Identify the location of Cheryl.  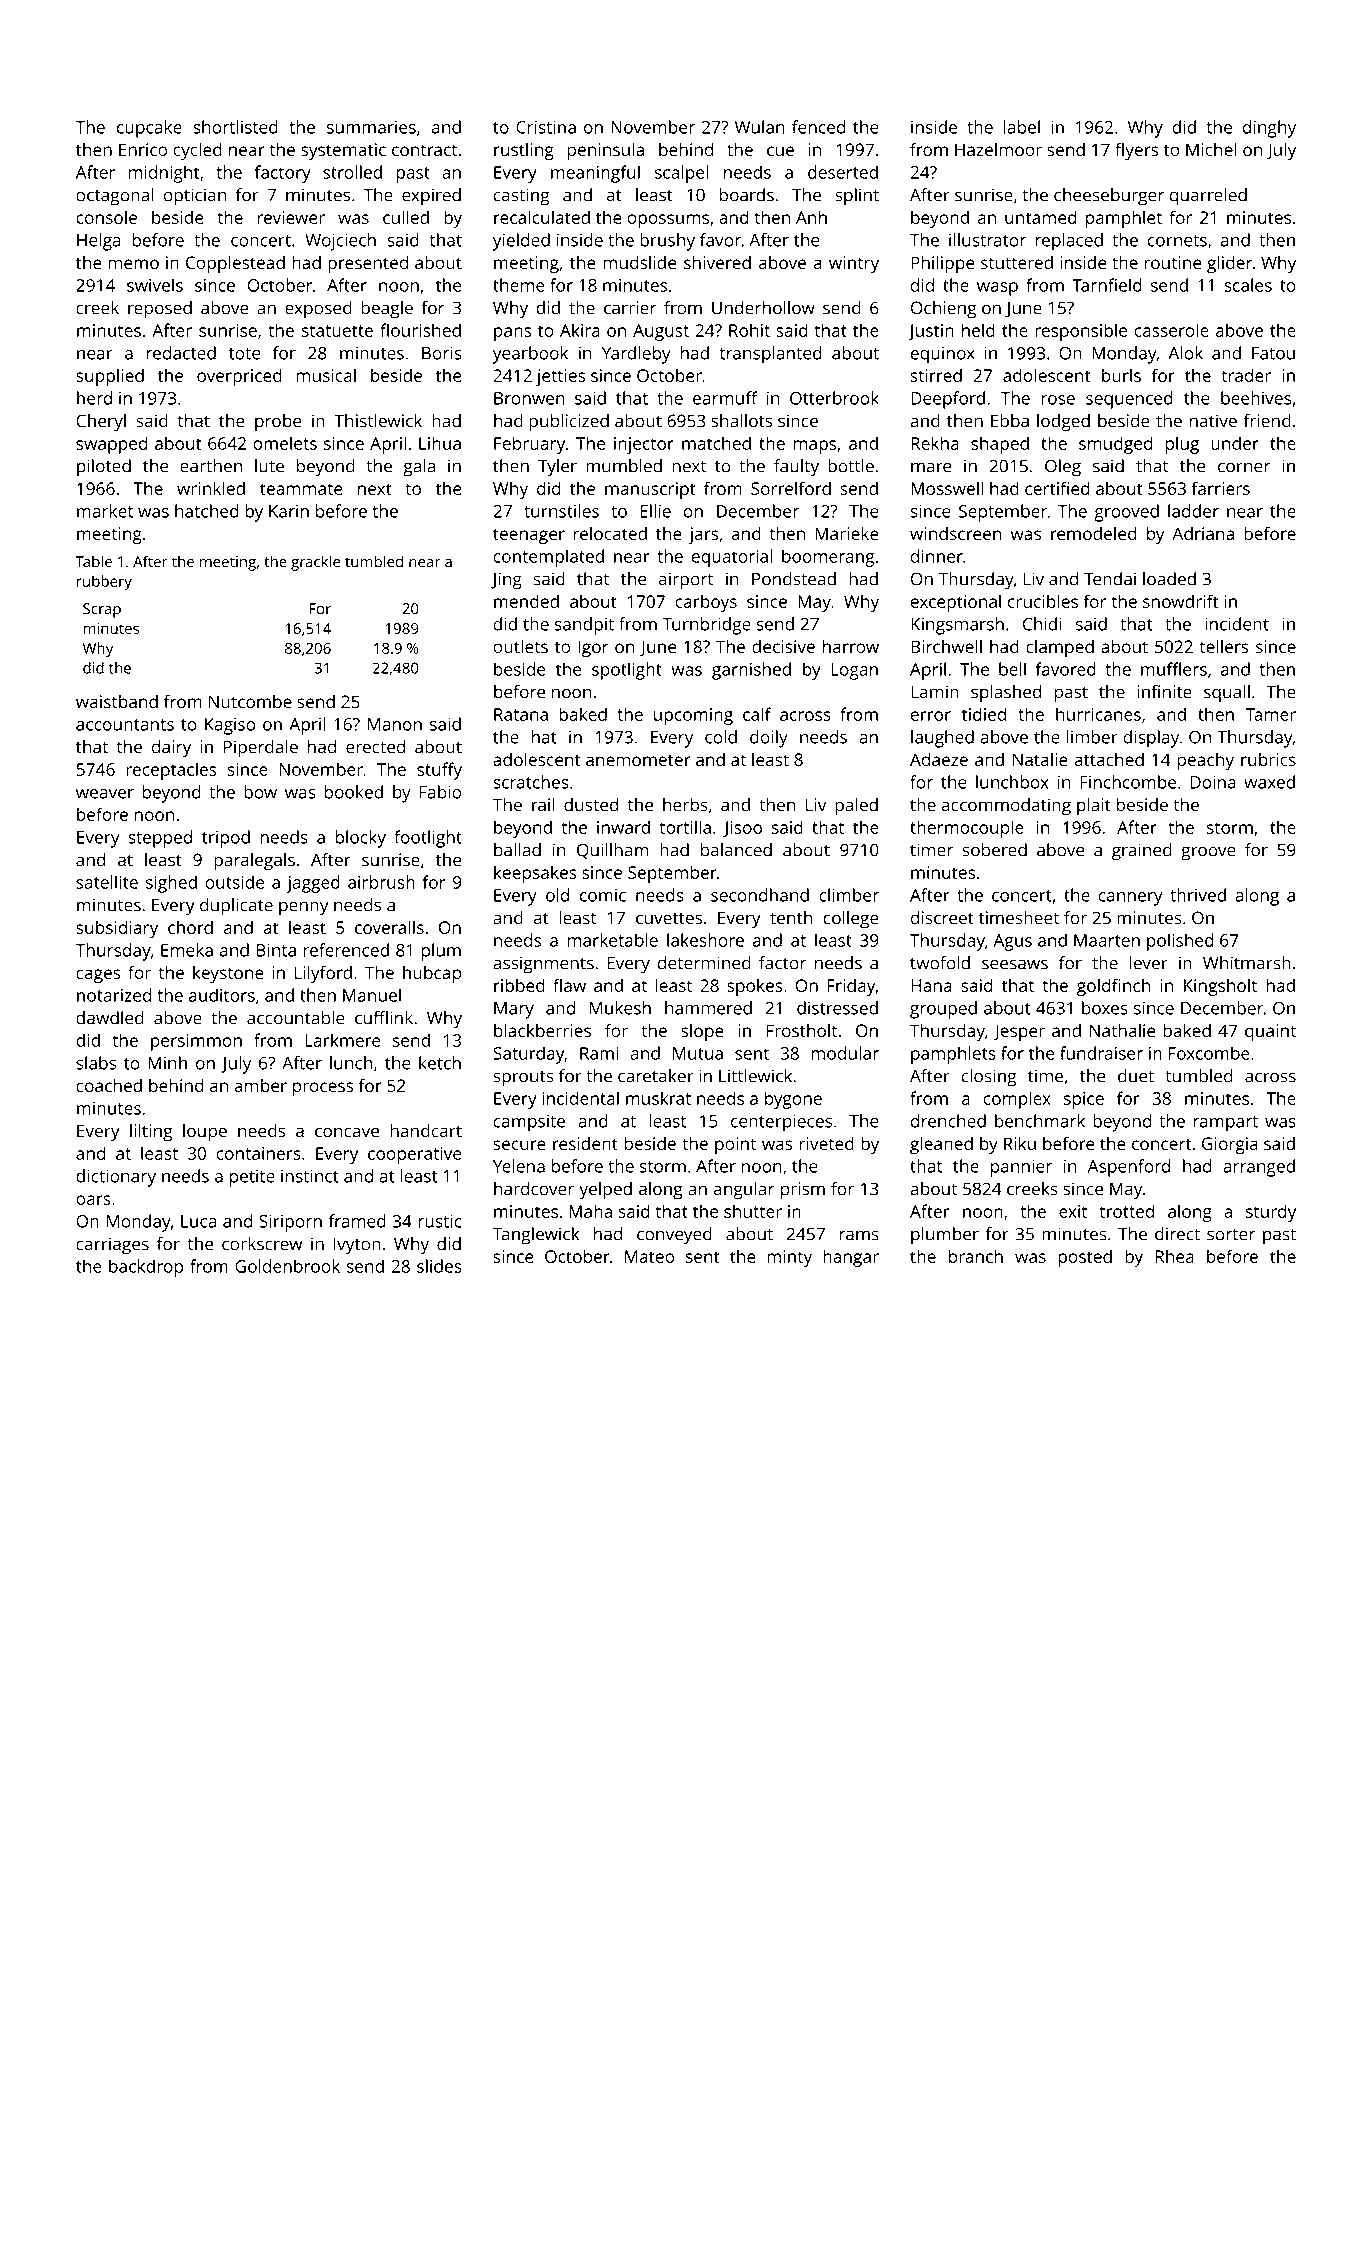
(101, 423).
